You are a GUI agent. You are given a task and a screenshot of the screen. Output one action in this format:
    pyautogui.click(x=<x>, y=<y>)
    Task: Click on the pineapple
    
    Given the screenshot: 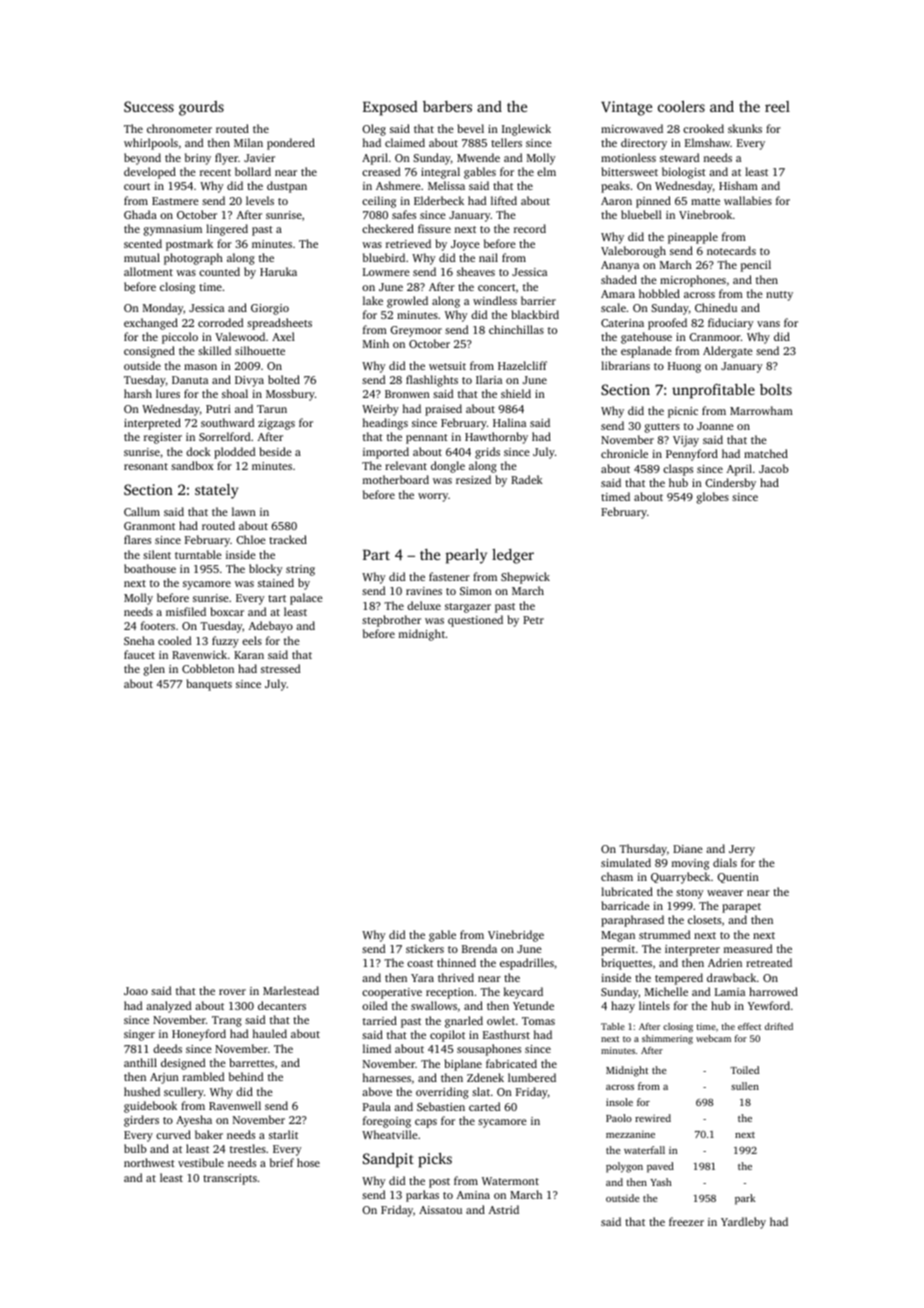 What is the action you would take?
    pyautogui.click(x=693, y=238)
